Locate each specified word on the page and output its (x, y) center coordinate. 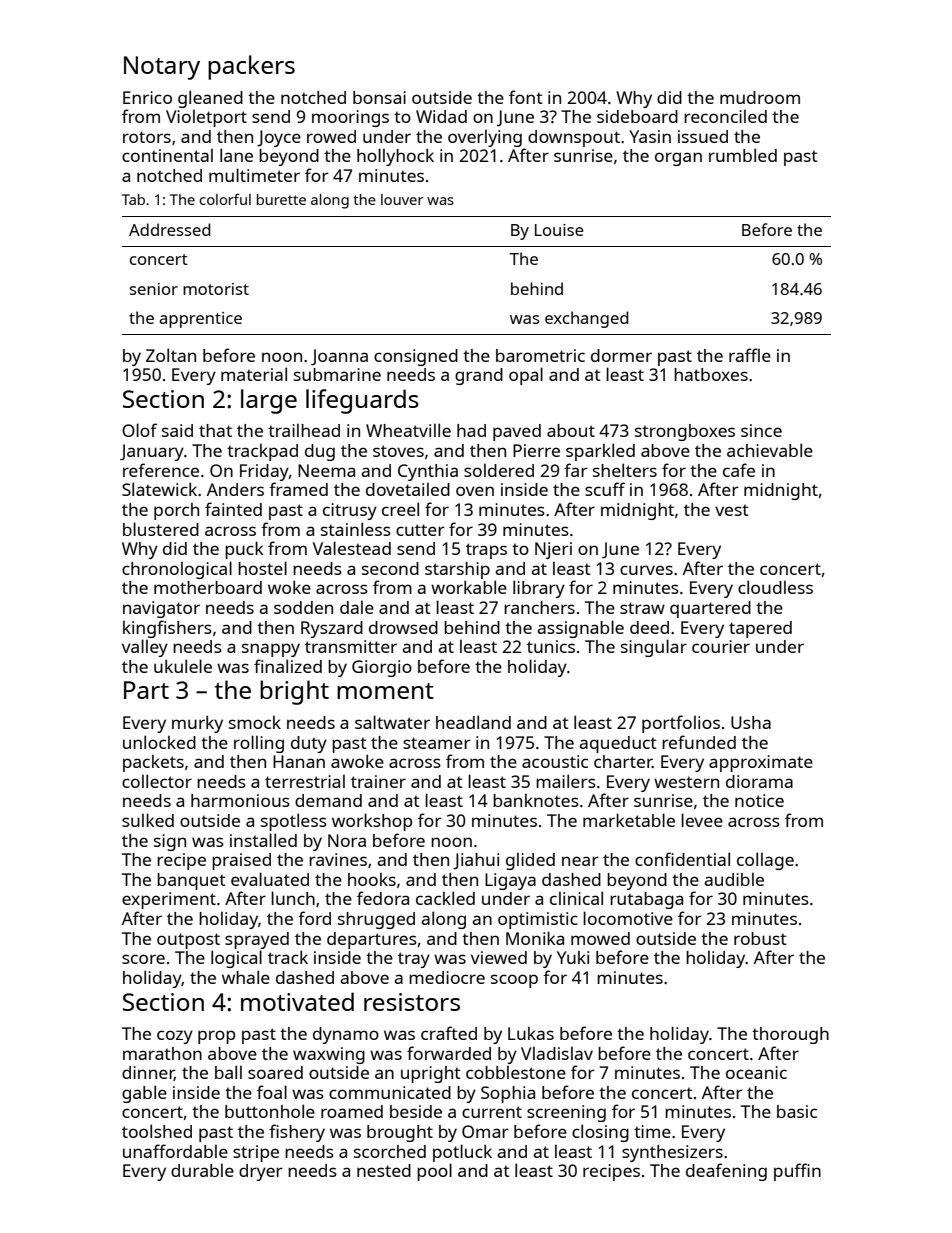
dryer (261, 1172)
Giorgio (382, 668)
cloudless (775, 587)
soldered (499, 470)
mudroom (760, 97)
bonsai (379, 97)
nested (384, 1170)
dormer (621, 355)
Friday (264, 472)
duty (309, 744)
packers (251, 67)
